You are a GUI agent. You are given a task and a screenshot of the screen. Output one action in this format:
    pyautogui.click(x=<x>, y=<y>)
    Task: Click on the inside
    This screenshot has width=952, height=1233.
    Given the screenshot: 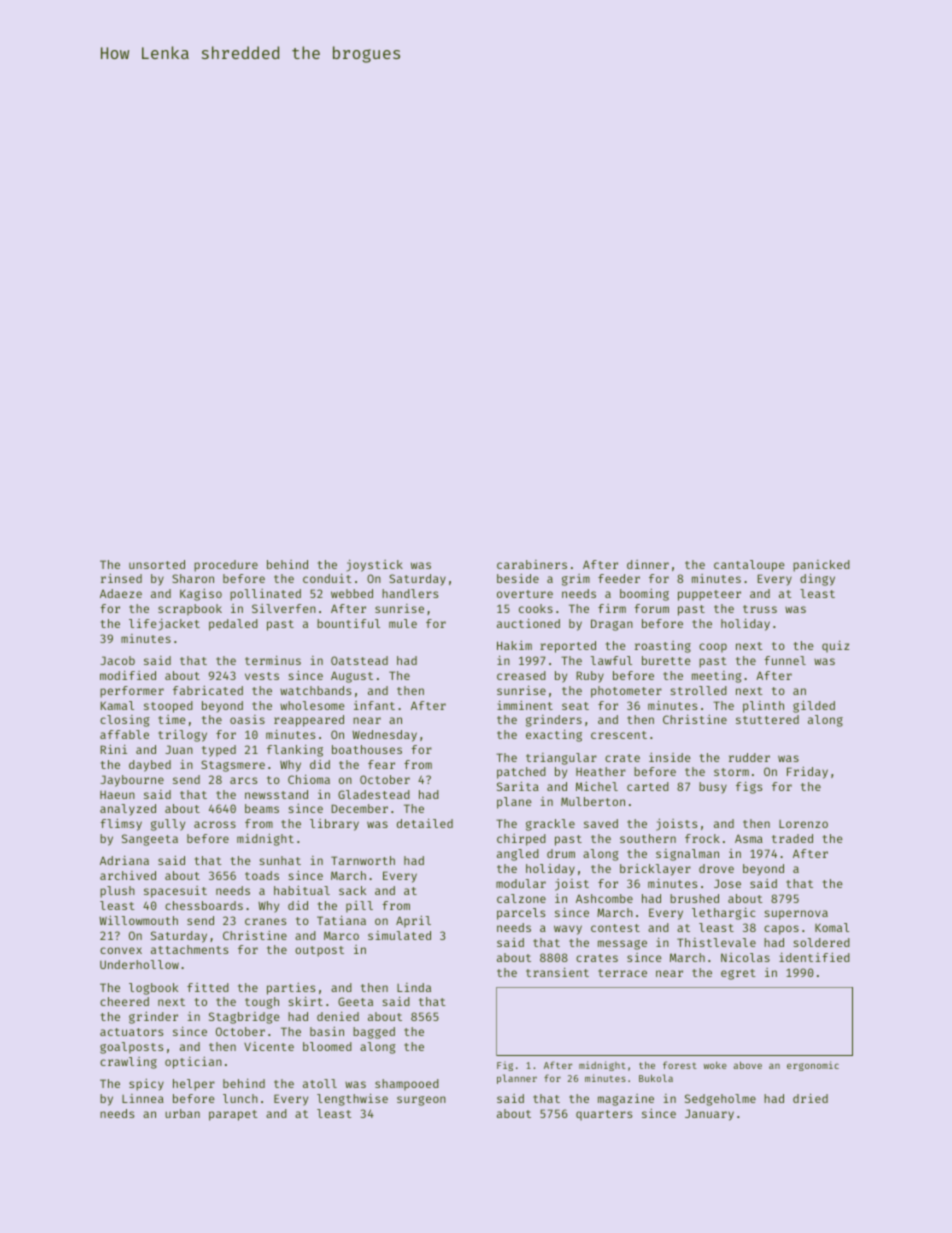 What is the action you would take?
    pyautogui.click(x=670, y=757)
